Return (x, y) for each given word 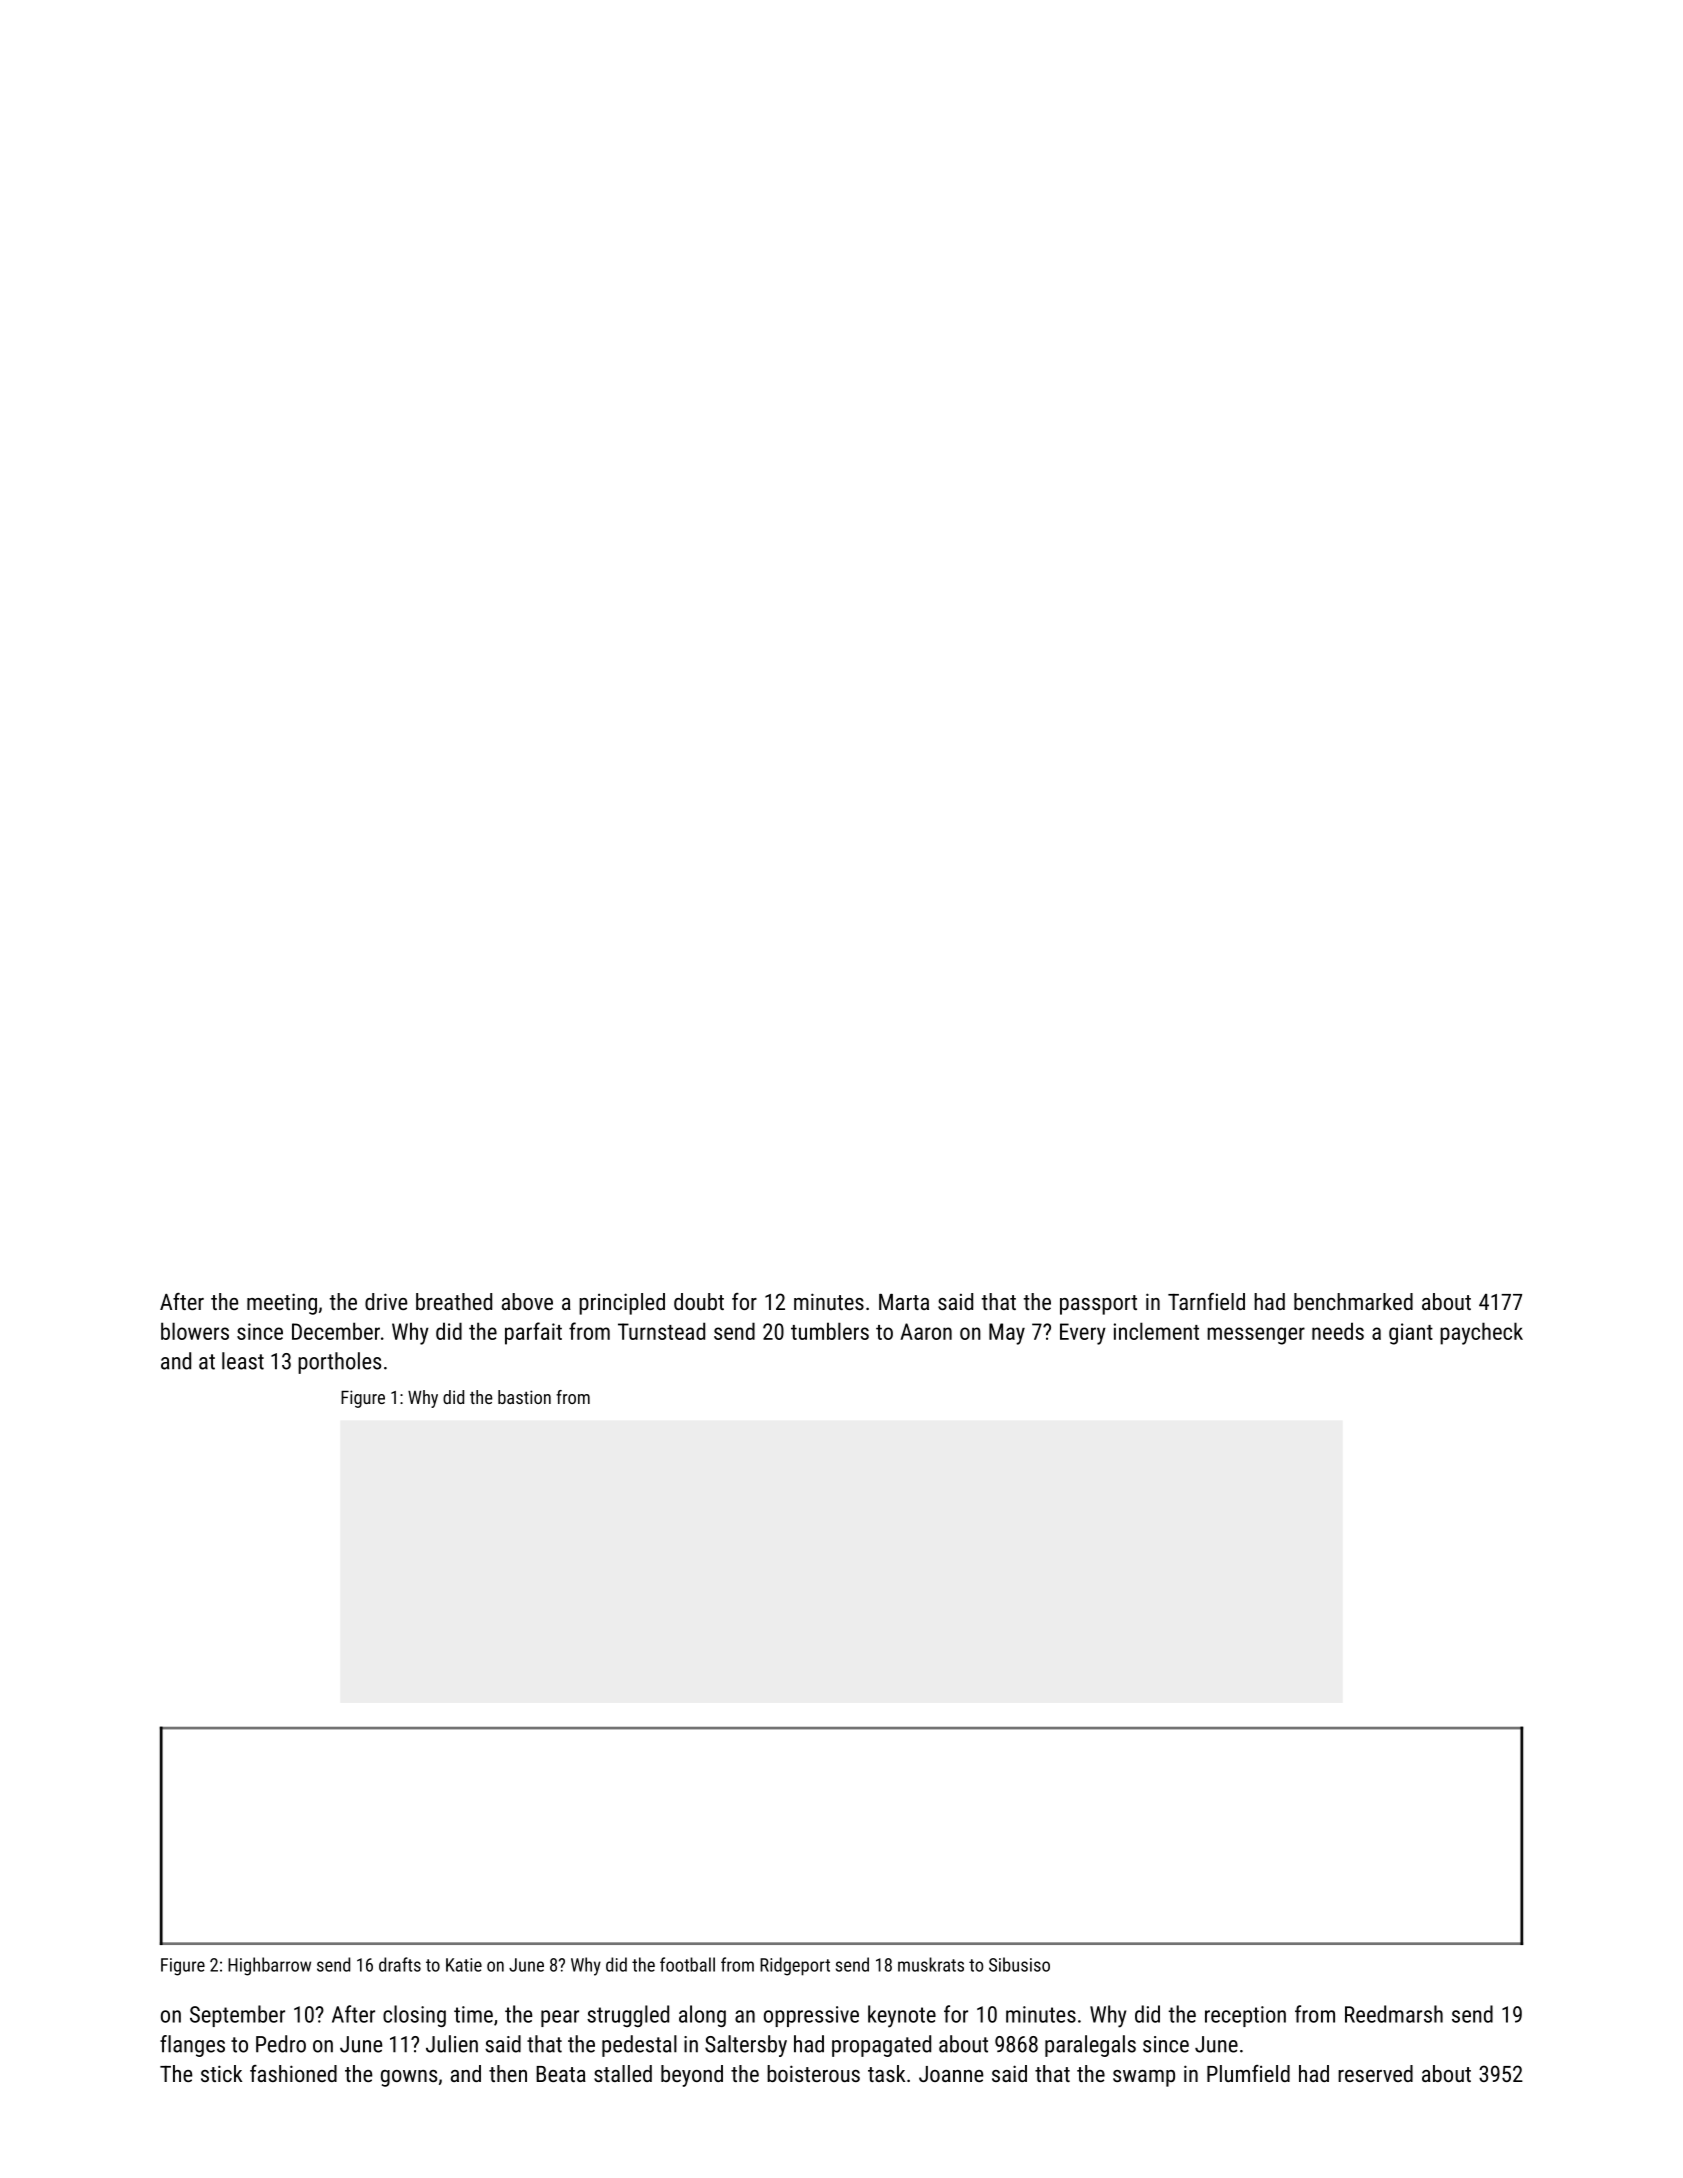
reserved (1375, 2073)
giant (1411, 1334)
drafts (400, 1964)
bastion (524, 1397)
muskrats (931, 1964)
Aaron (926, 1331)
